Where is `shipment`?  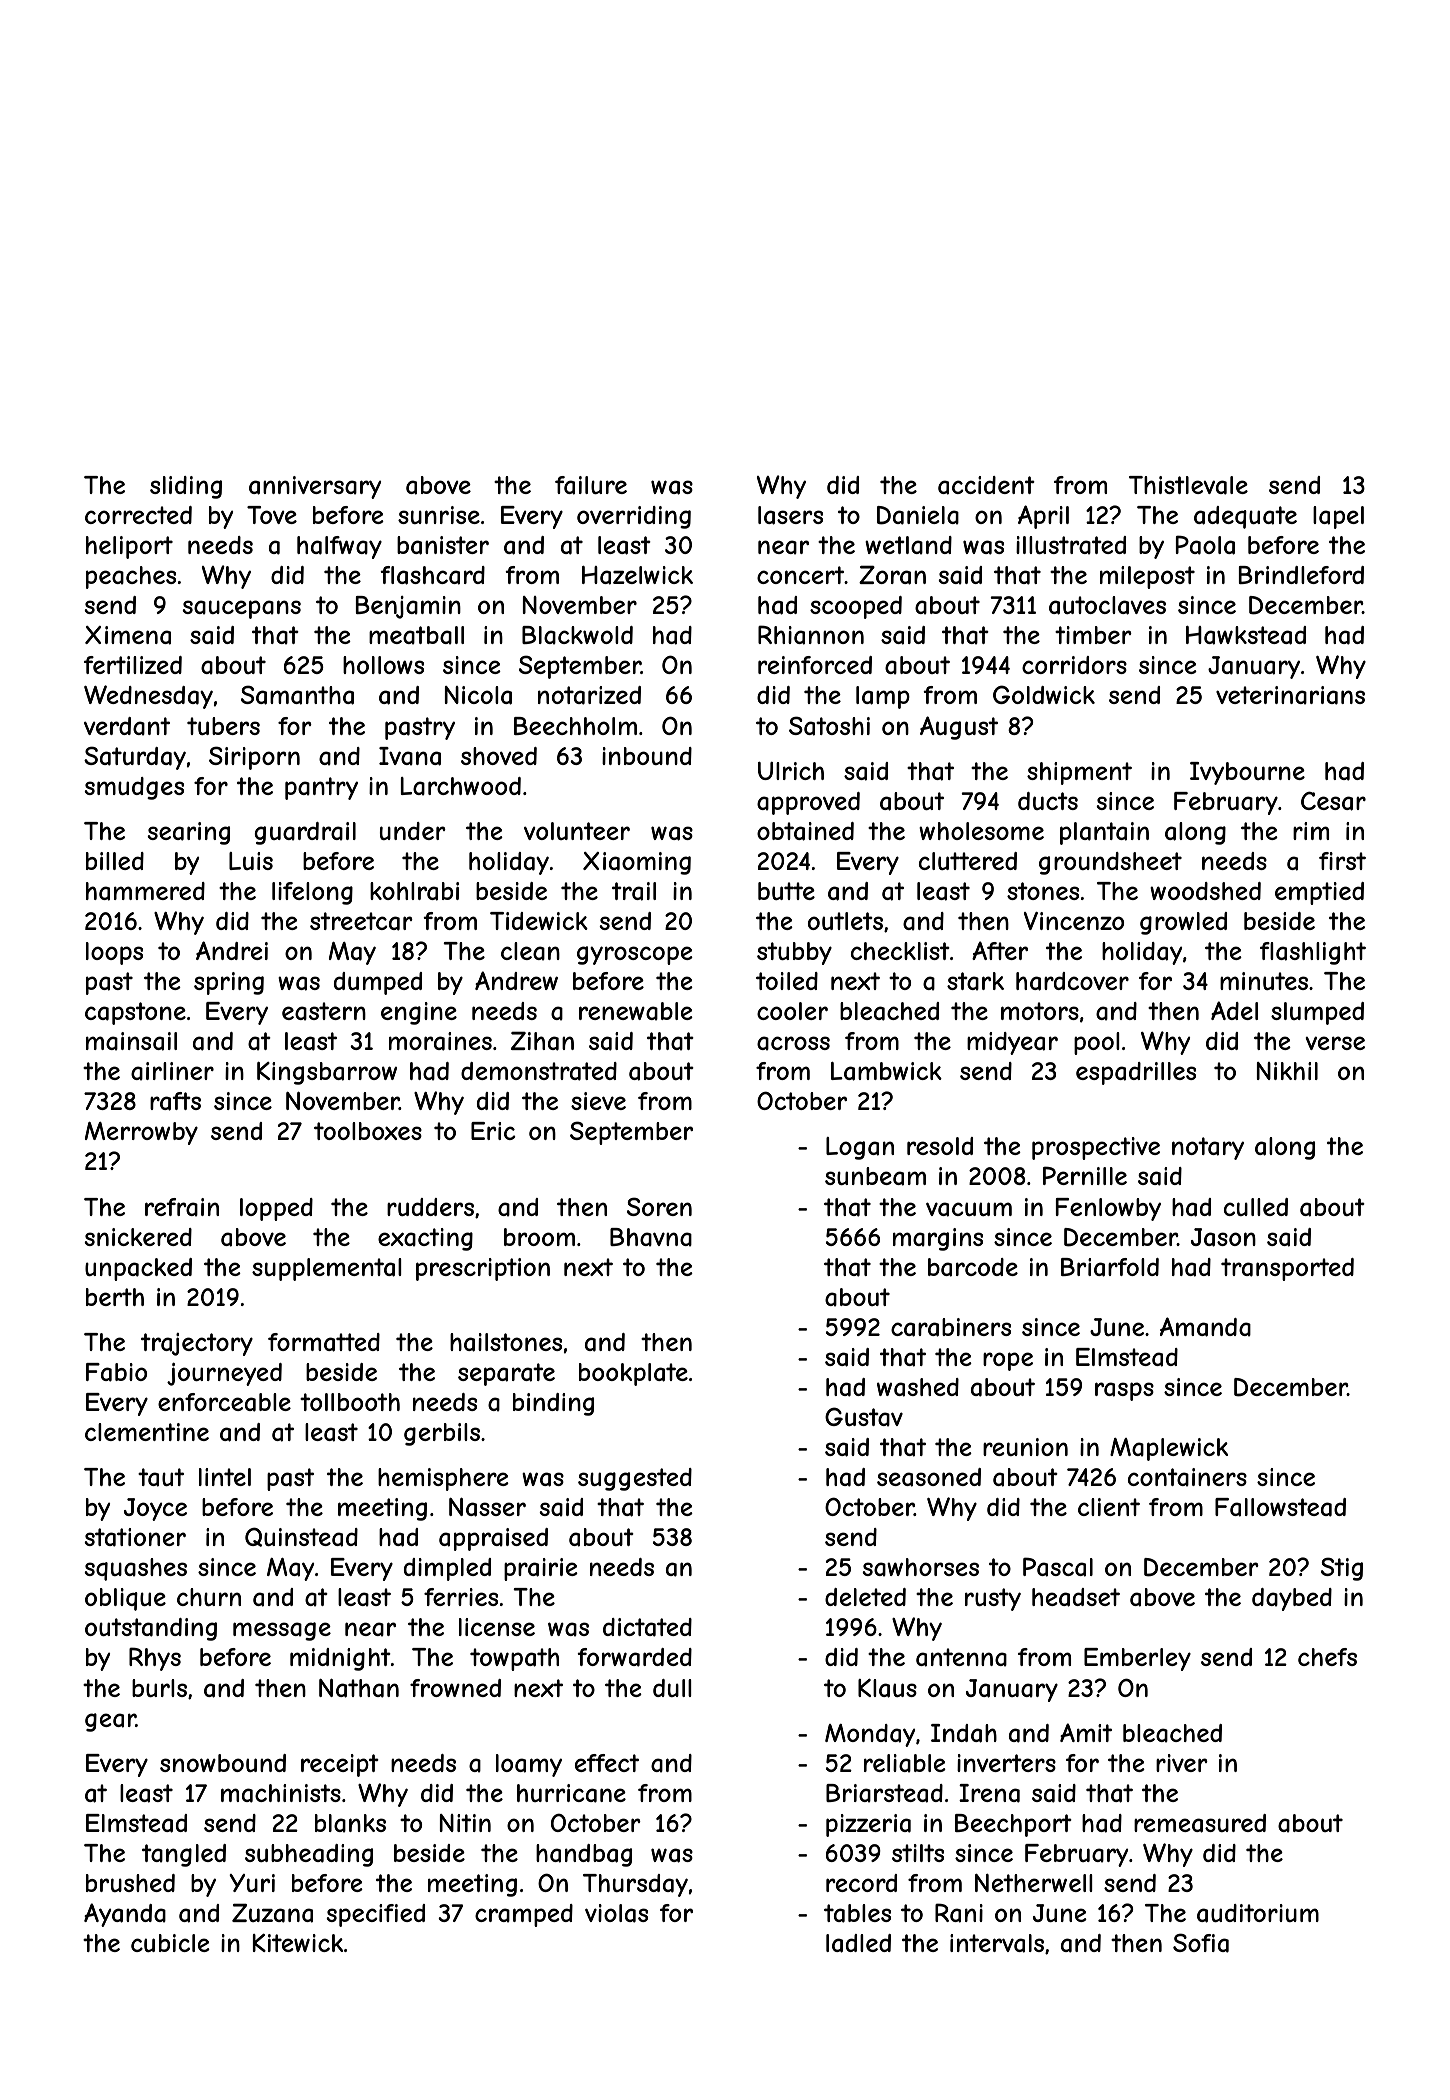
shipment is located at coordinates (1079, 773).
